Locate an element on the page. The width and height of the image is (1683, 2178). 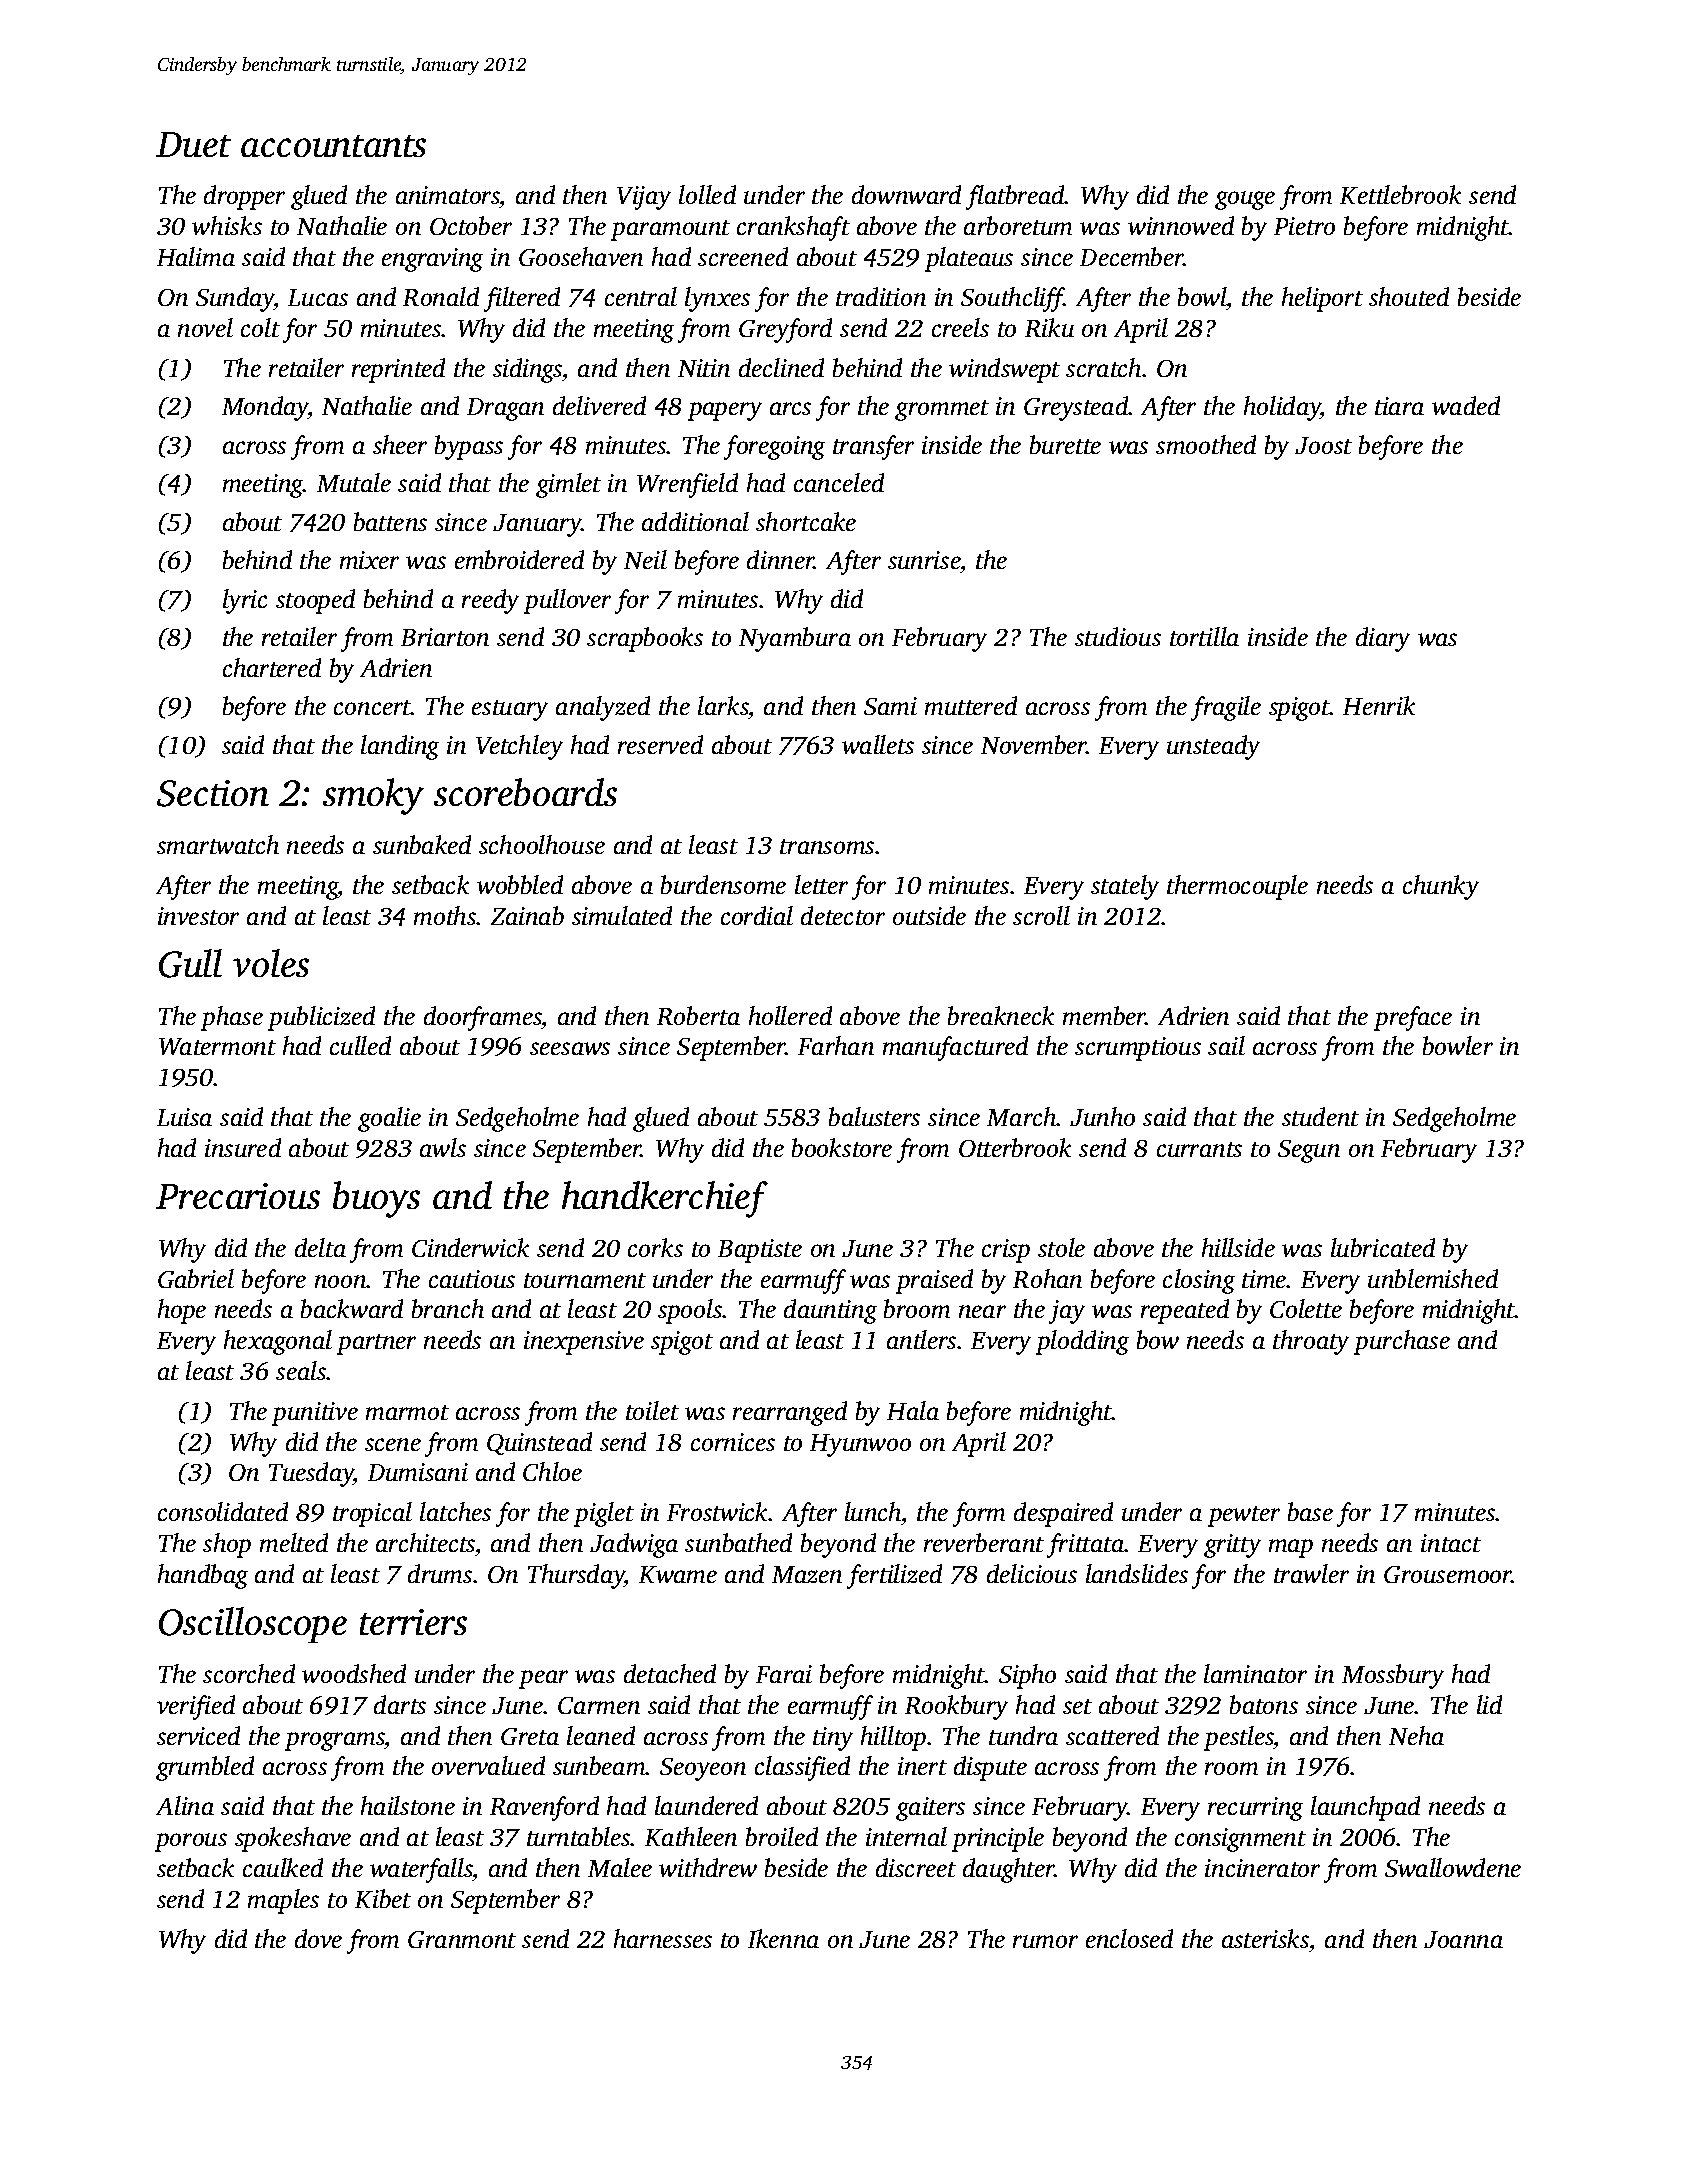
spools is located at coordinates (690, 1311).
